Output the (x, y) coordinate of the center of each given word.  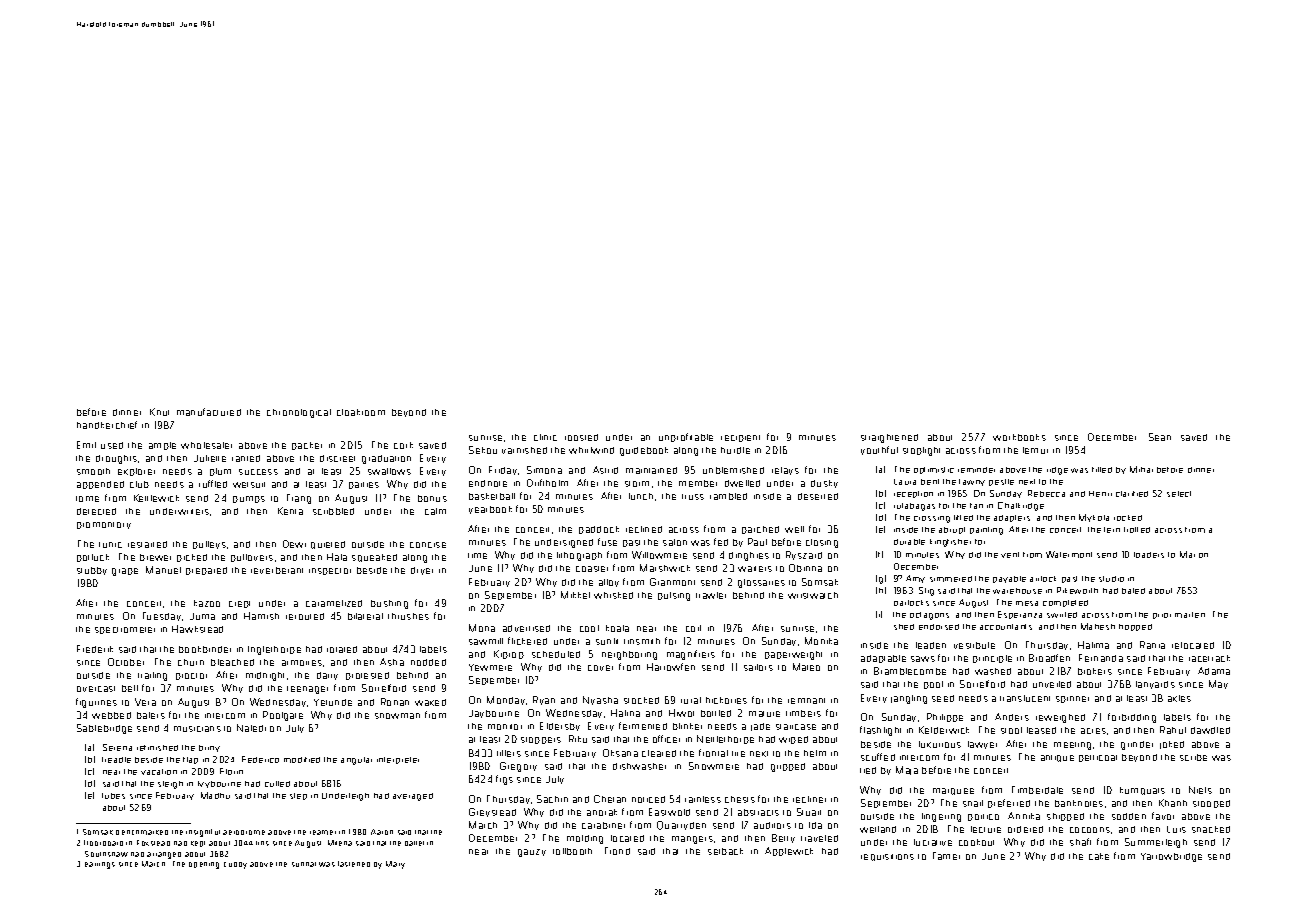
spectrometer (125, 630)
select (1179, 494)
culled (277, 784)
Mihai (1141, 469)
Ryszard (804, 555)
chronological (299, 413)
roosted (581, 437)
